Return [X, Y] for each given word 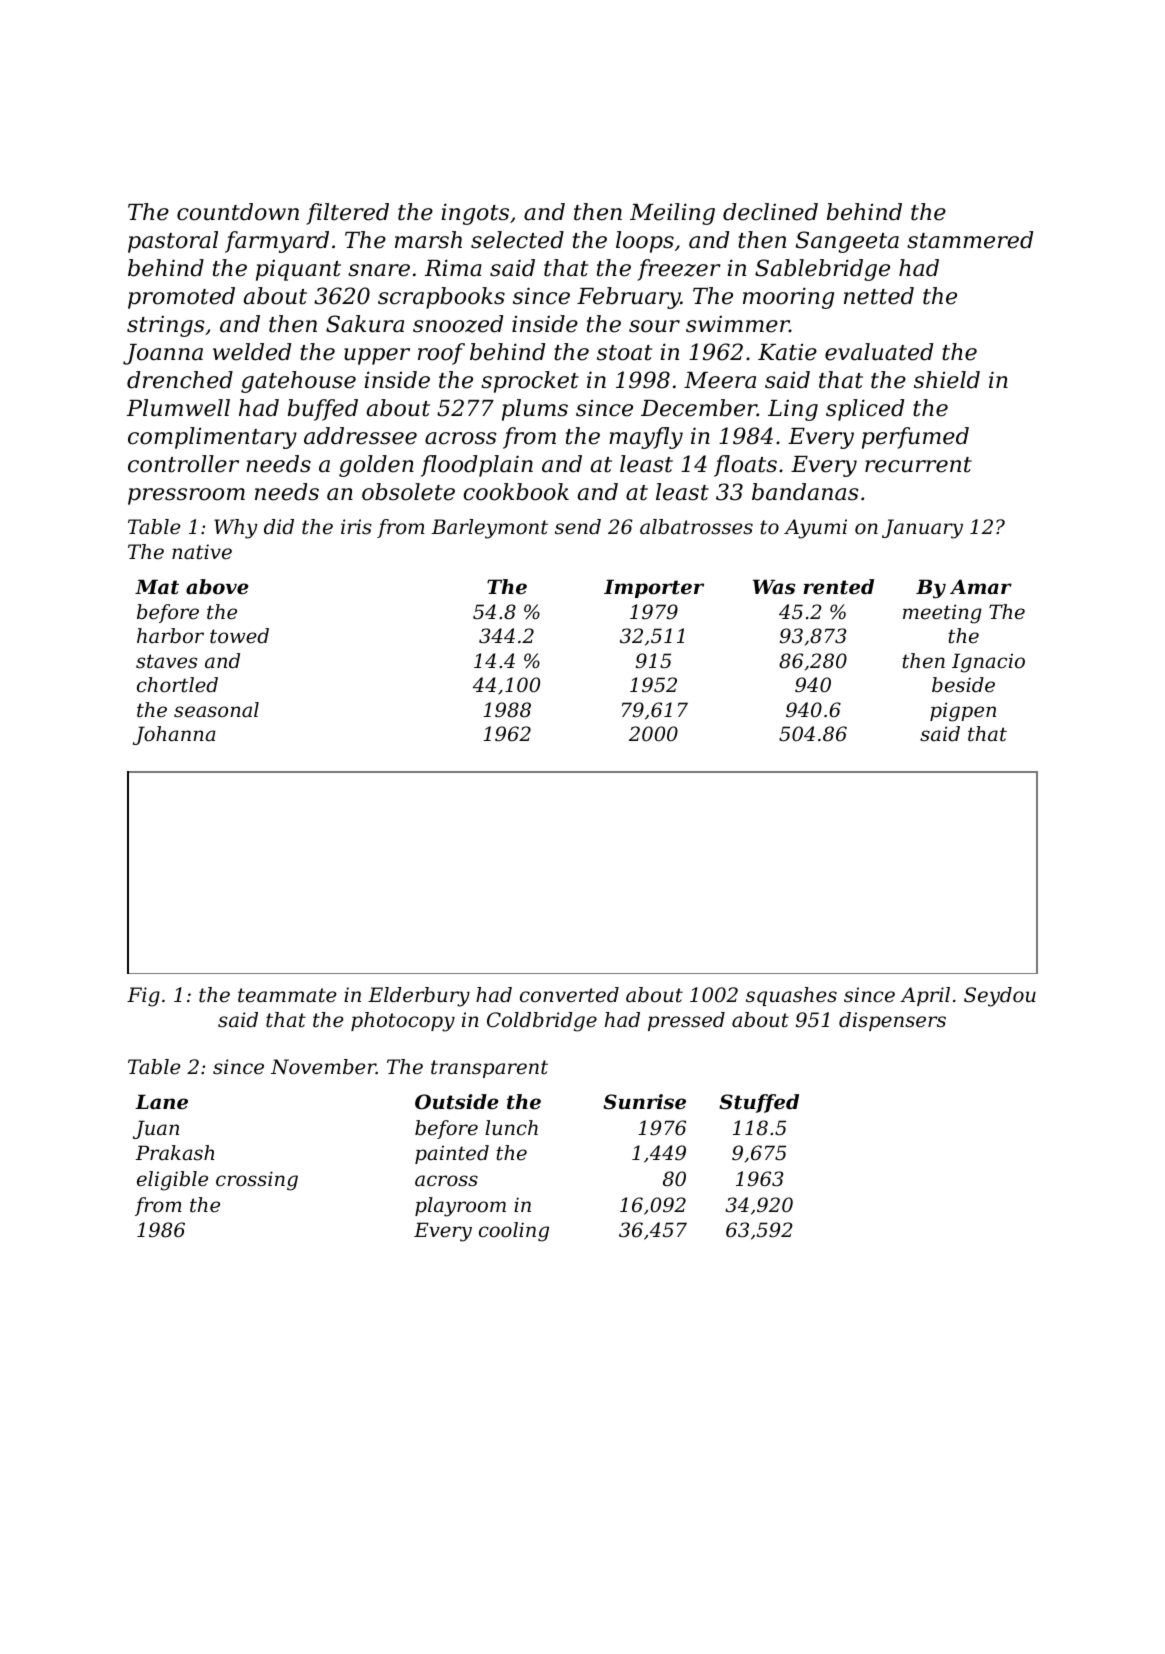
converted [569, 995]
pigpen [963, 712]
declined [770, 212]
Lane [161, 1102]
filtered [347, 214]
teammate [287, 995]
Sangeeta [847, 242]
